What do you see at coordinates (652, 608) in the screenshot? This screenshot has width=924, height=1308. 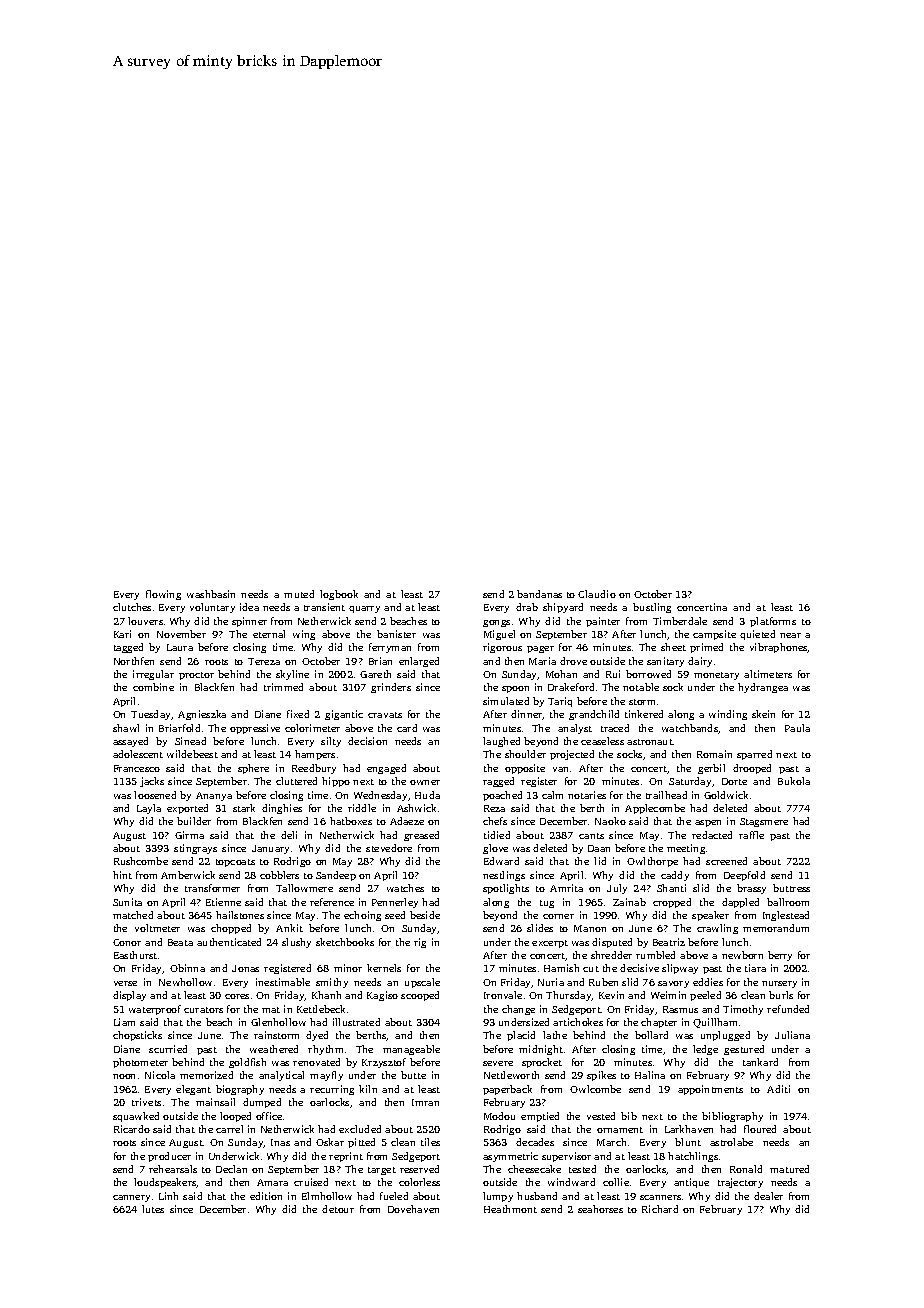 I see `bustling` at bounding box center [652, 608].
